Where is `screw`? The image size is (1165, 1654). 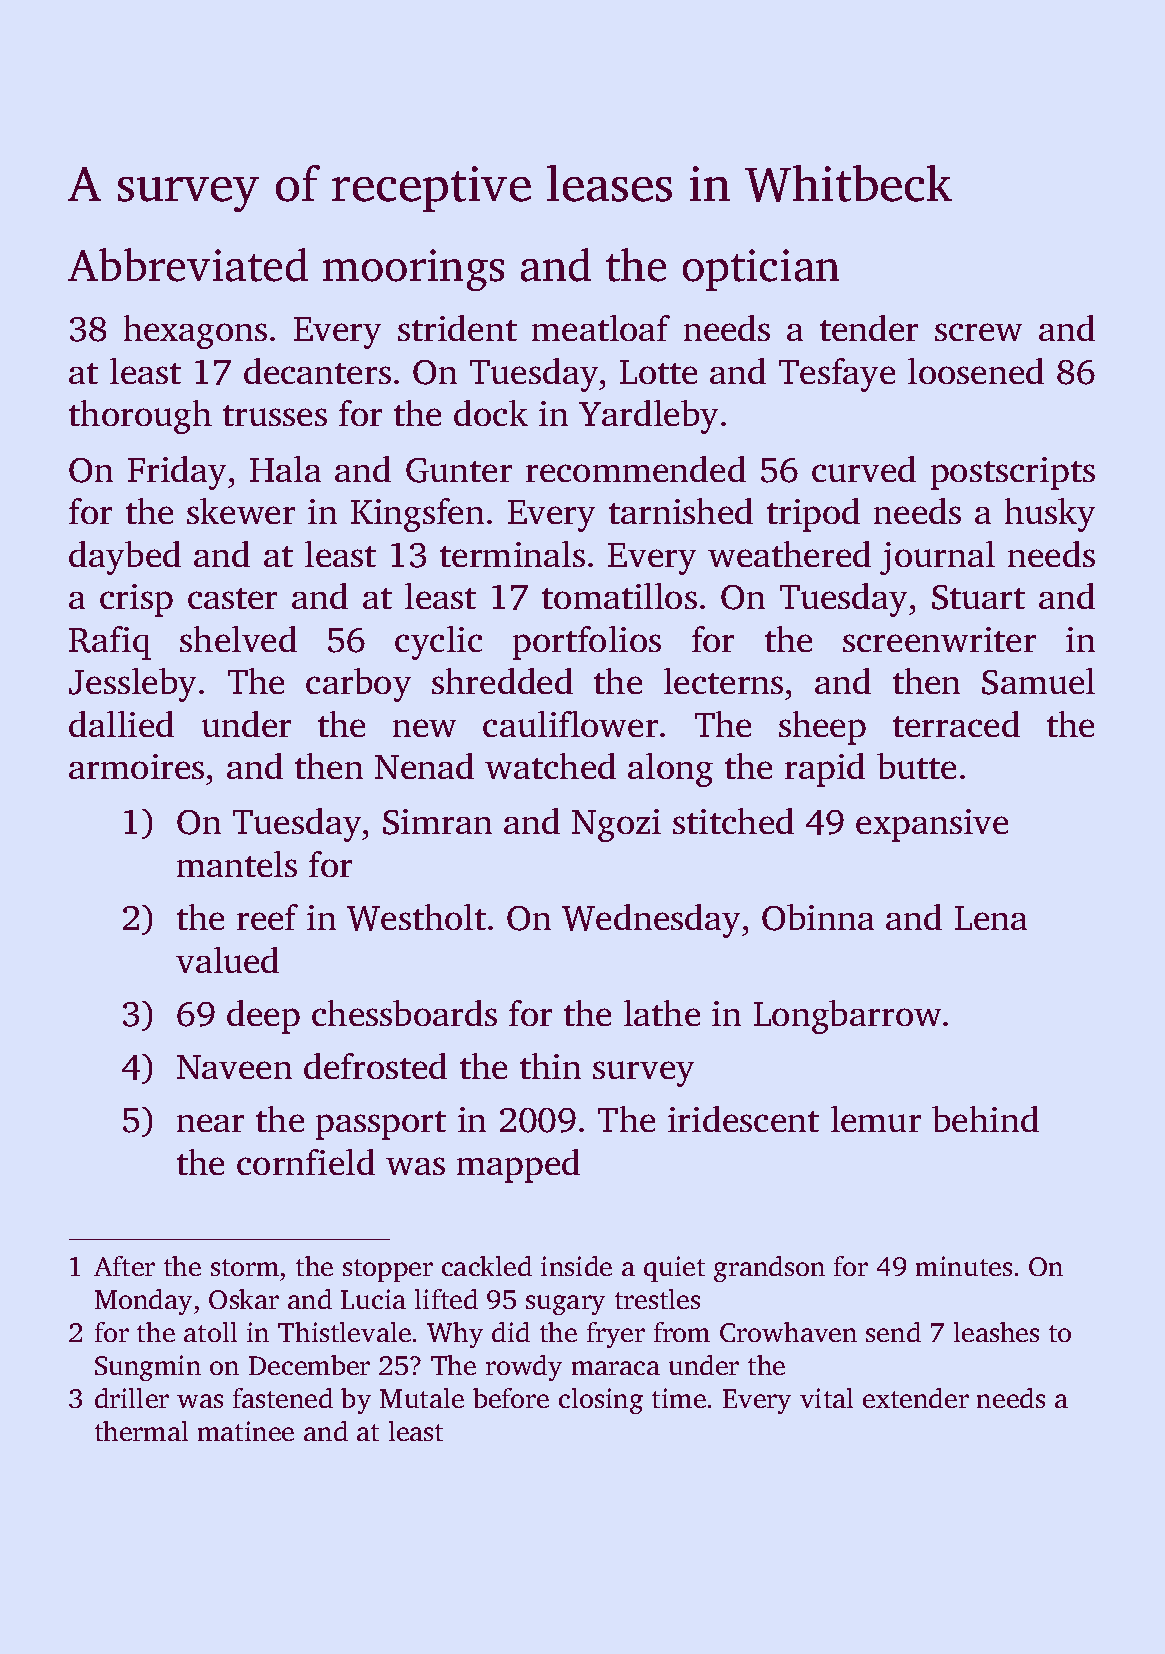
screw is located at coordinates (978, 332).
